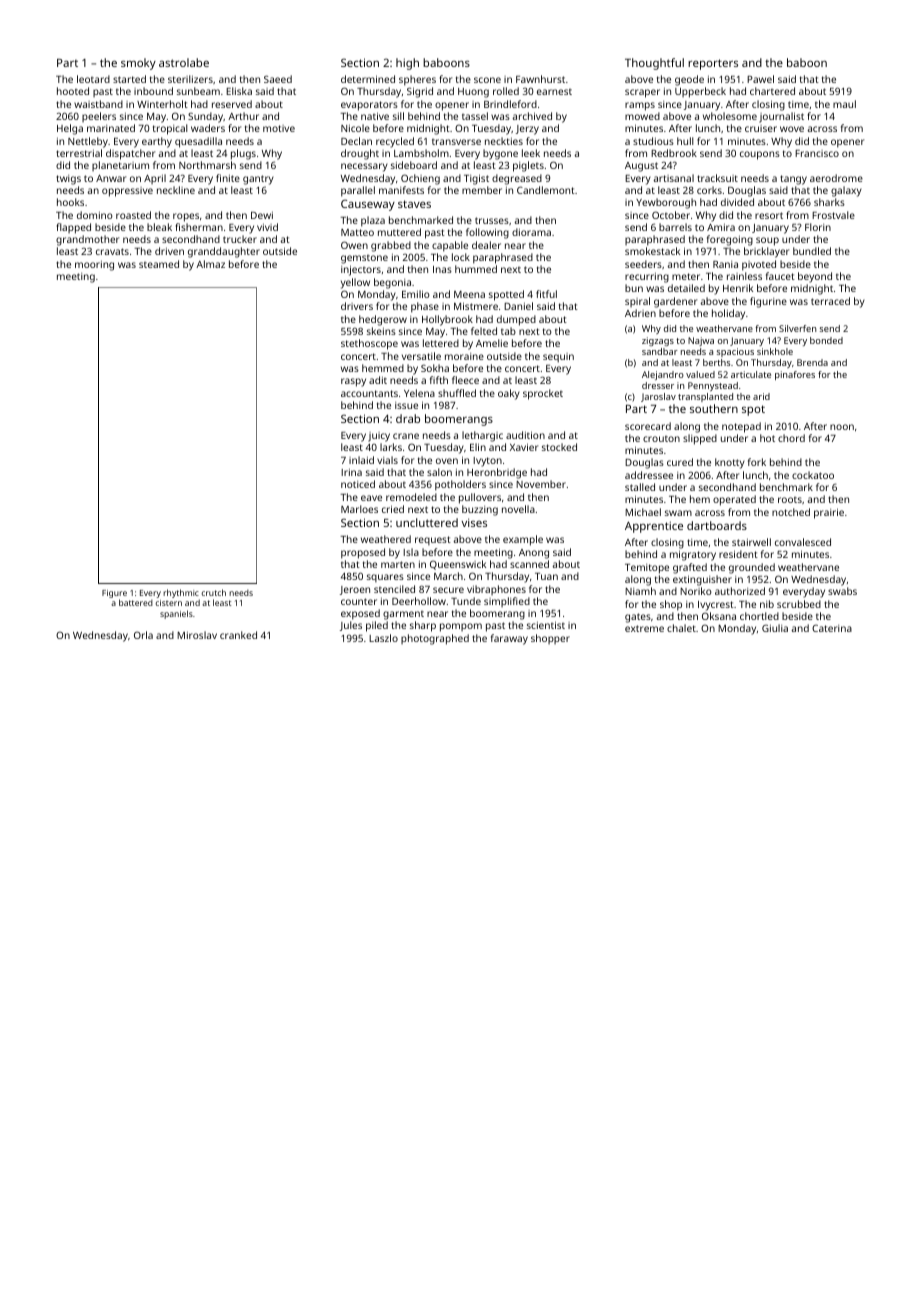  Describe the element at coordinates (353, 382) in the page. I see `raspy` at that location.
